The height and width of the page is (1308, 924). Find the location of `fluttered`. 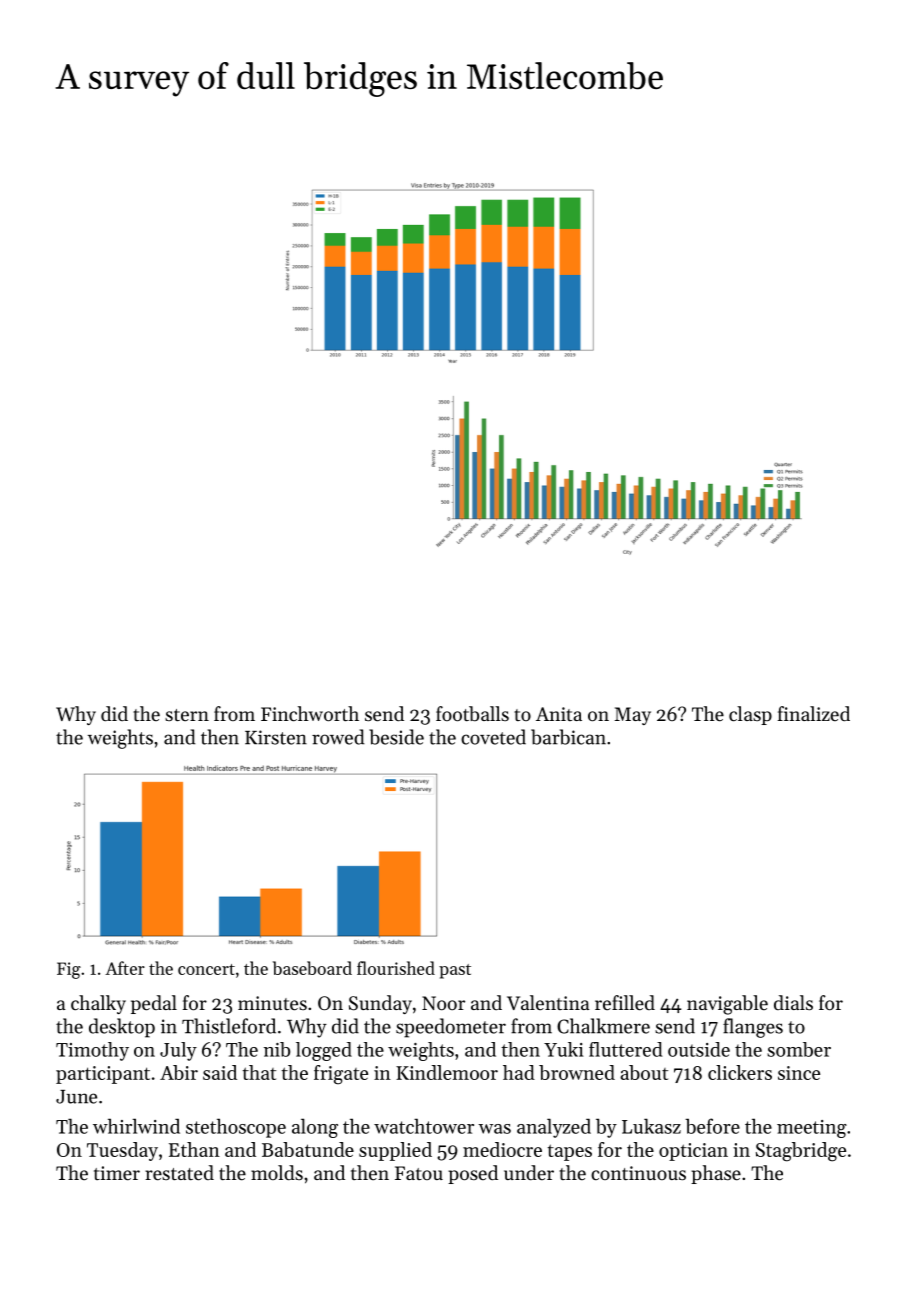

fluttered is located at coordinates (625, 1049).
